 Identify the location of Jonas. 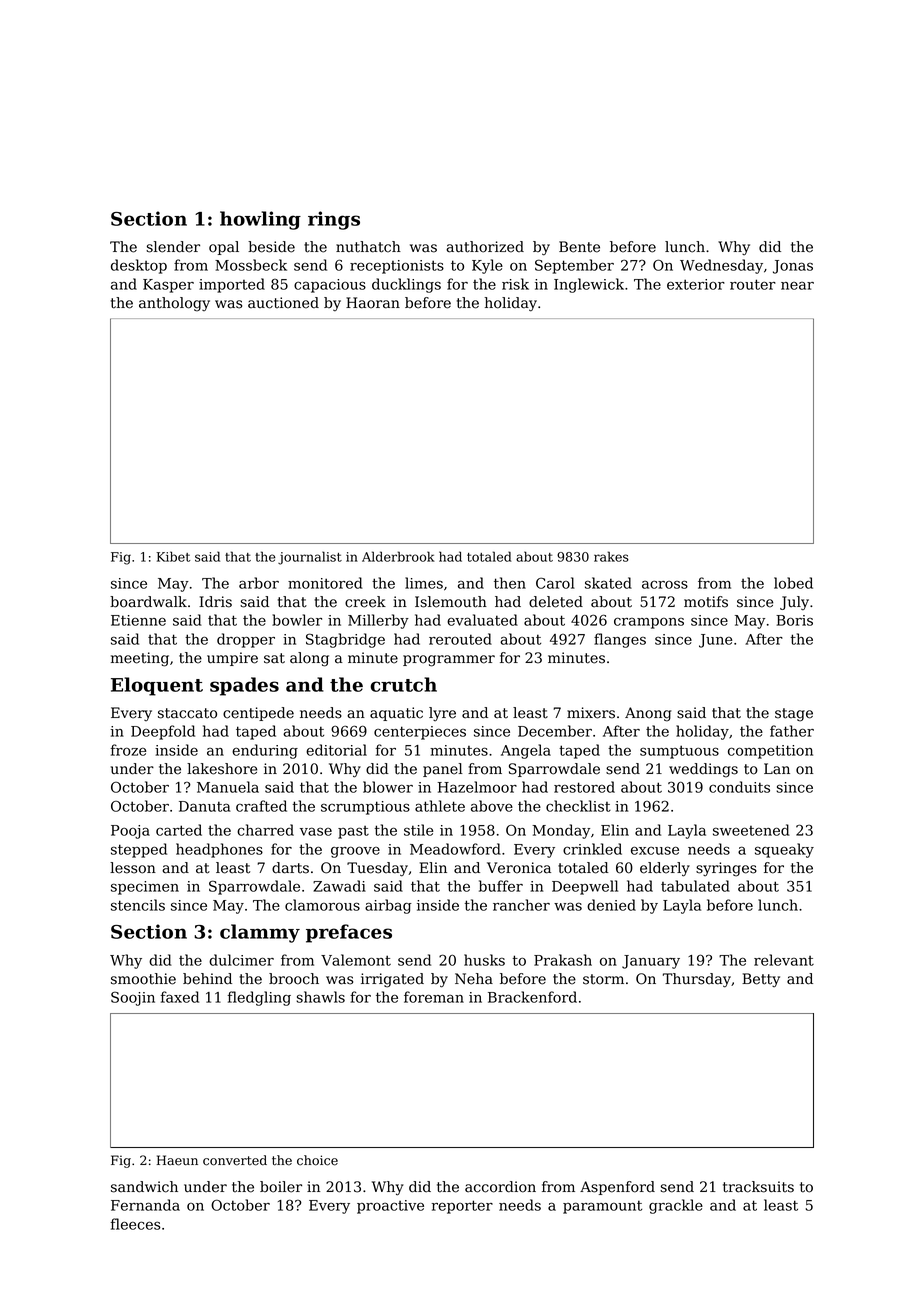
(793, 267).
